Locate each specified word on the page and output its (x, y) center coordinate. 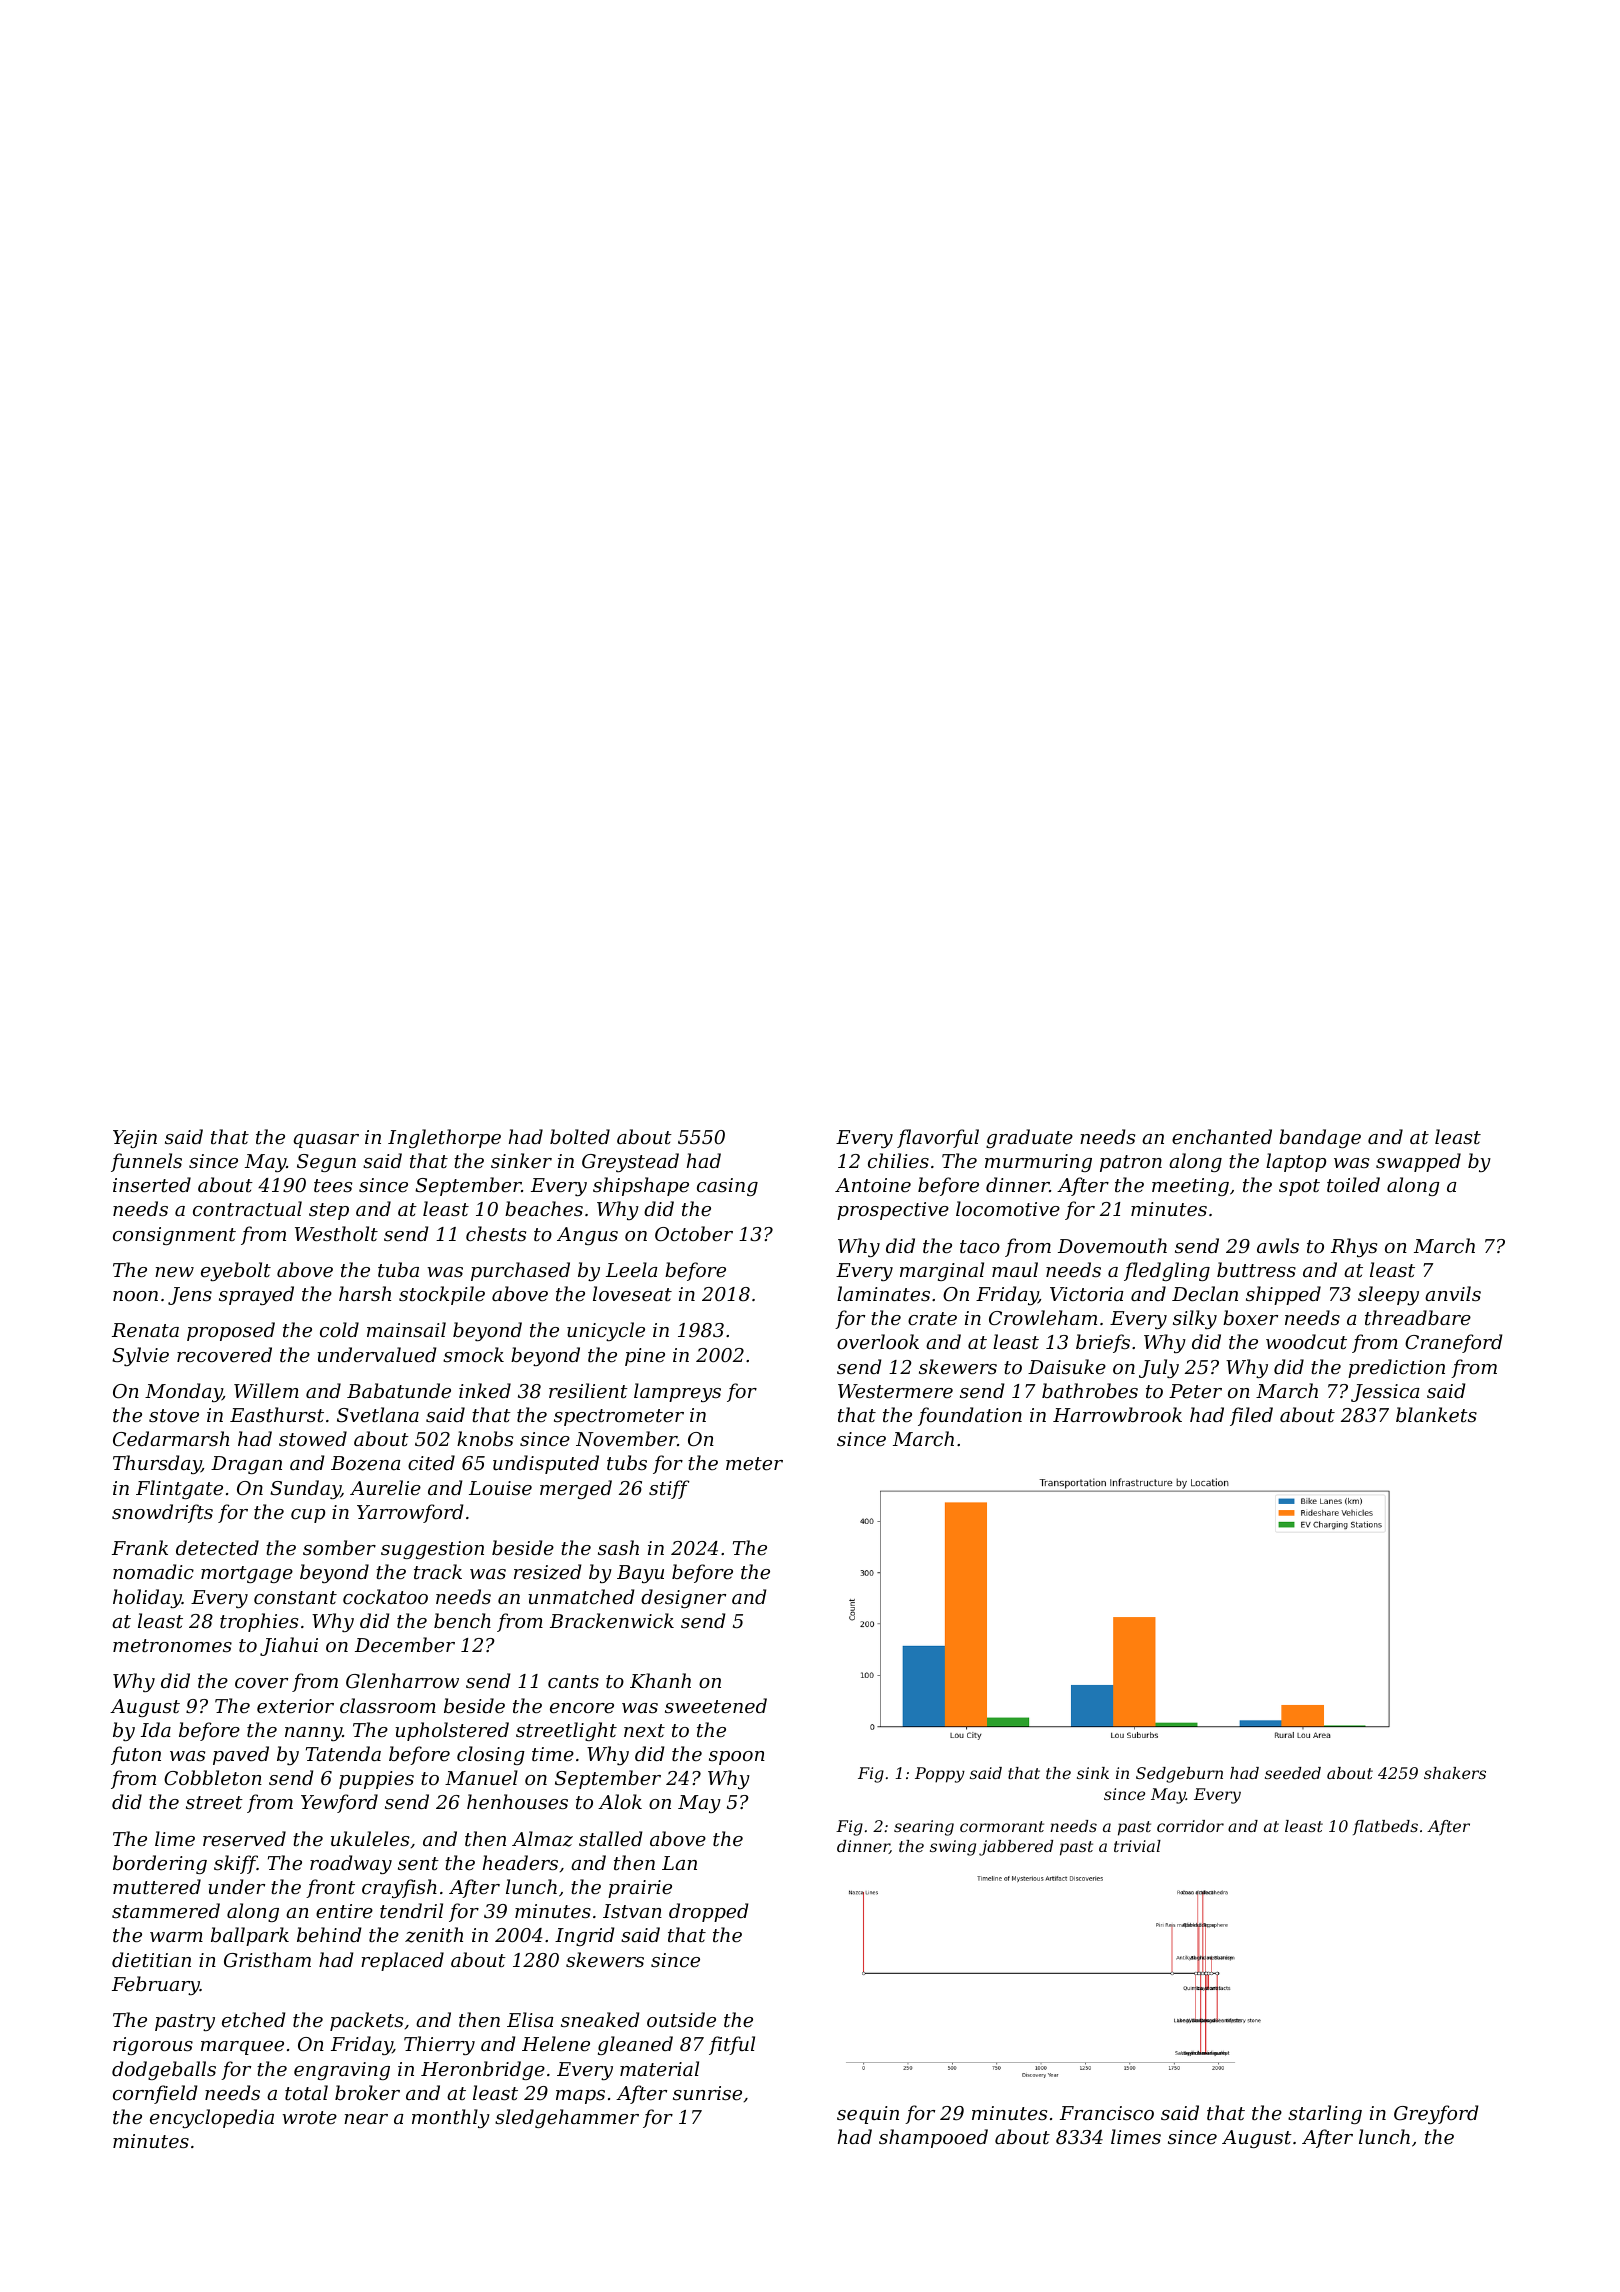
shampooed (933, 2138)
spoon (737, 1758)
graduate (1029, 1138)
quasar (326, 1141)
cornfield (155, 2094)
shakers (1455, 1773)
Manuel (481, 1777)
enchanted (1222, 1136)
